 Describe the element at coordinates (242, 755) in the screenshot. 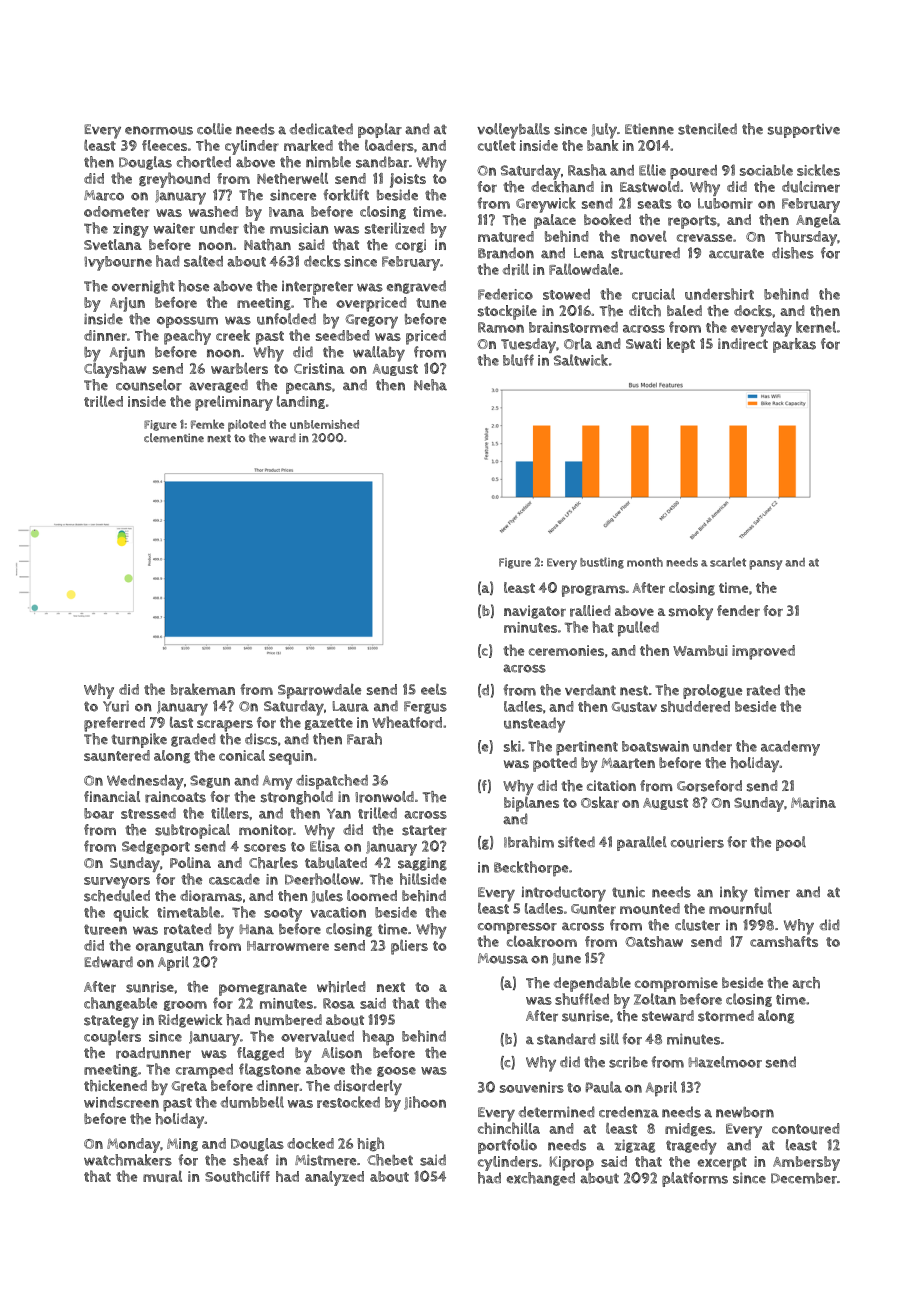

I see `conical` at that location.
